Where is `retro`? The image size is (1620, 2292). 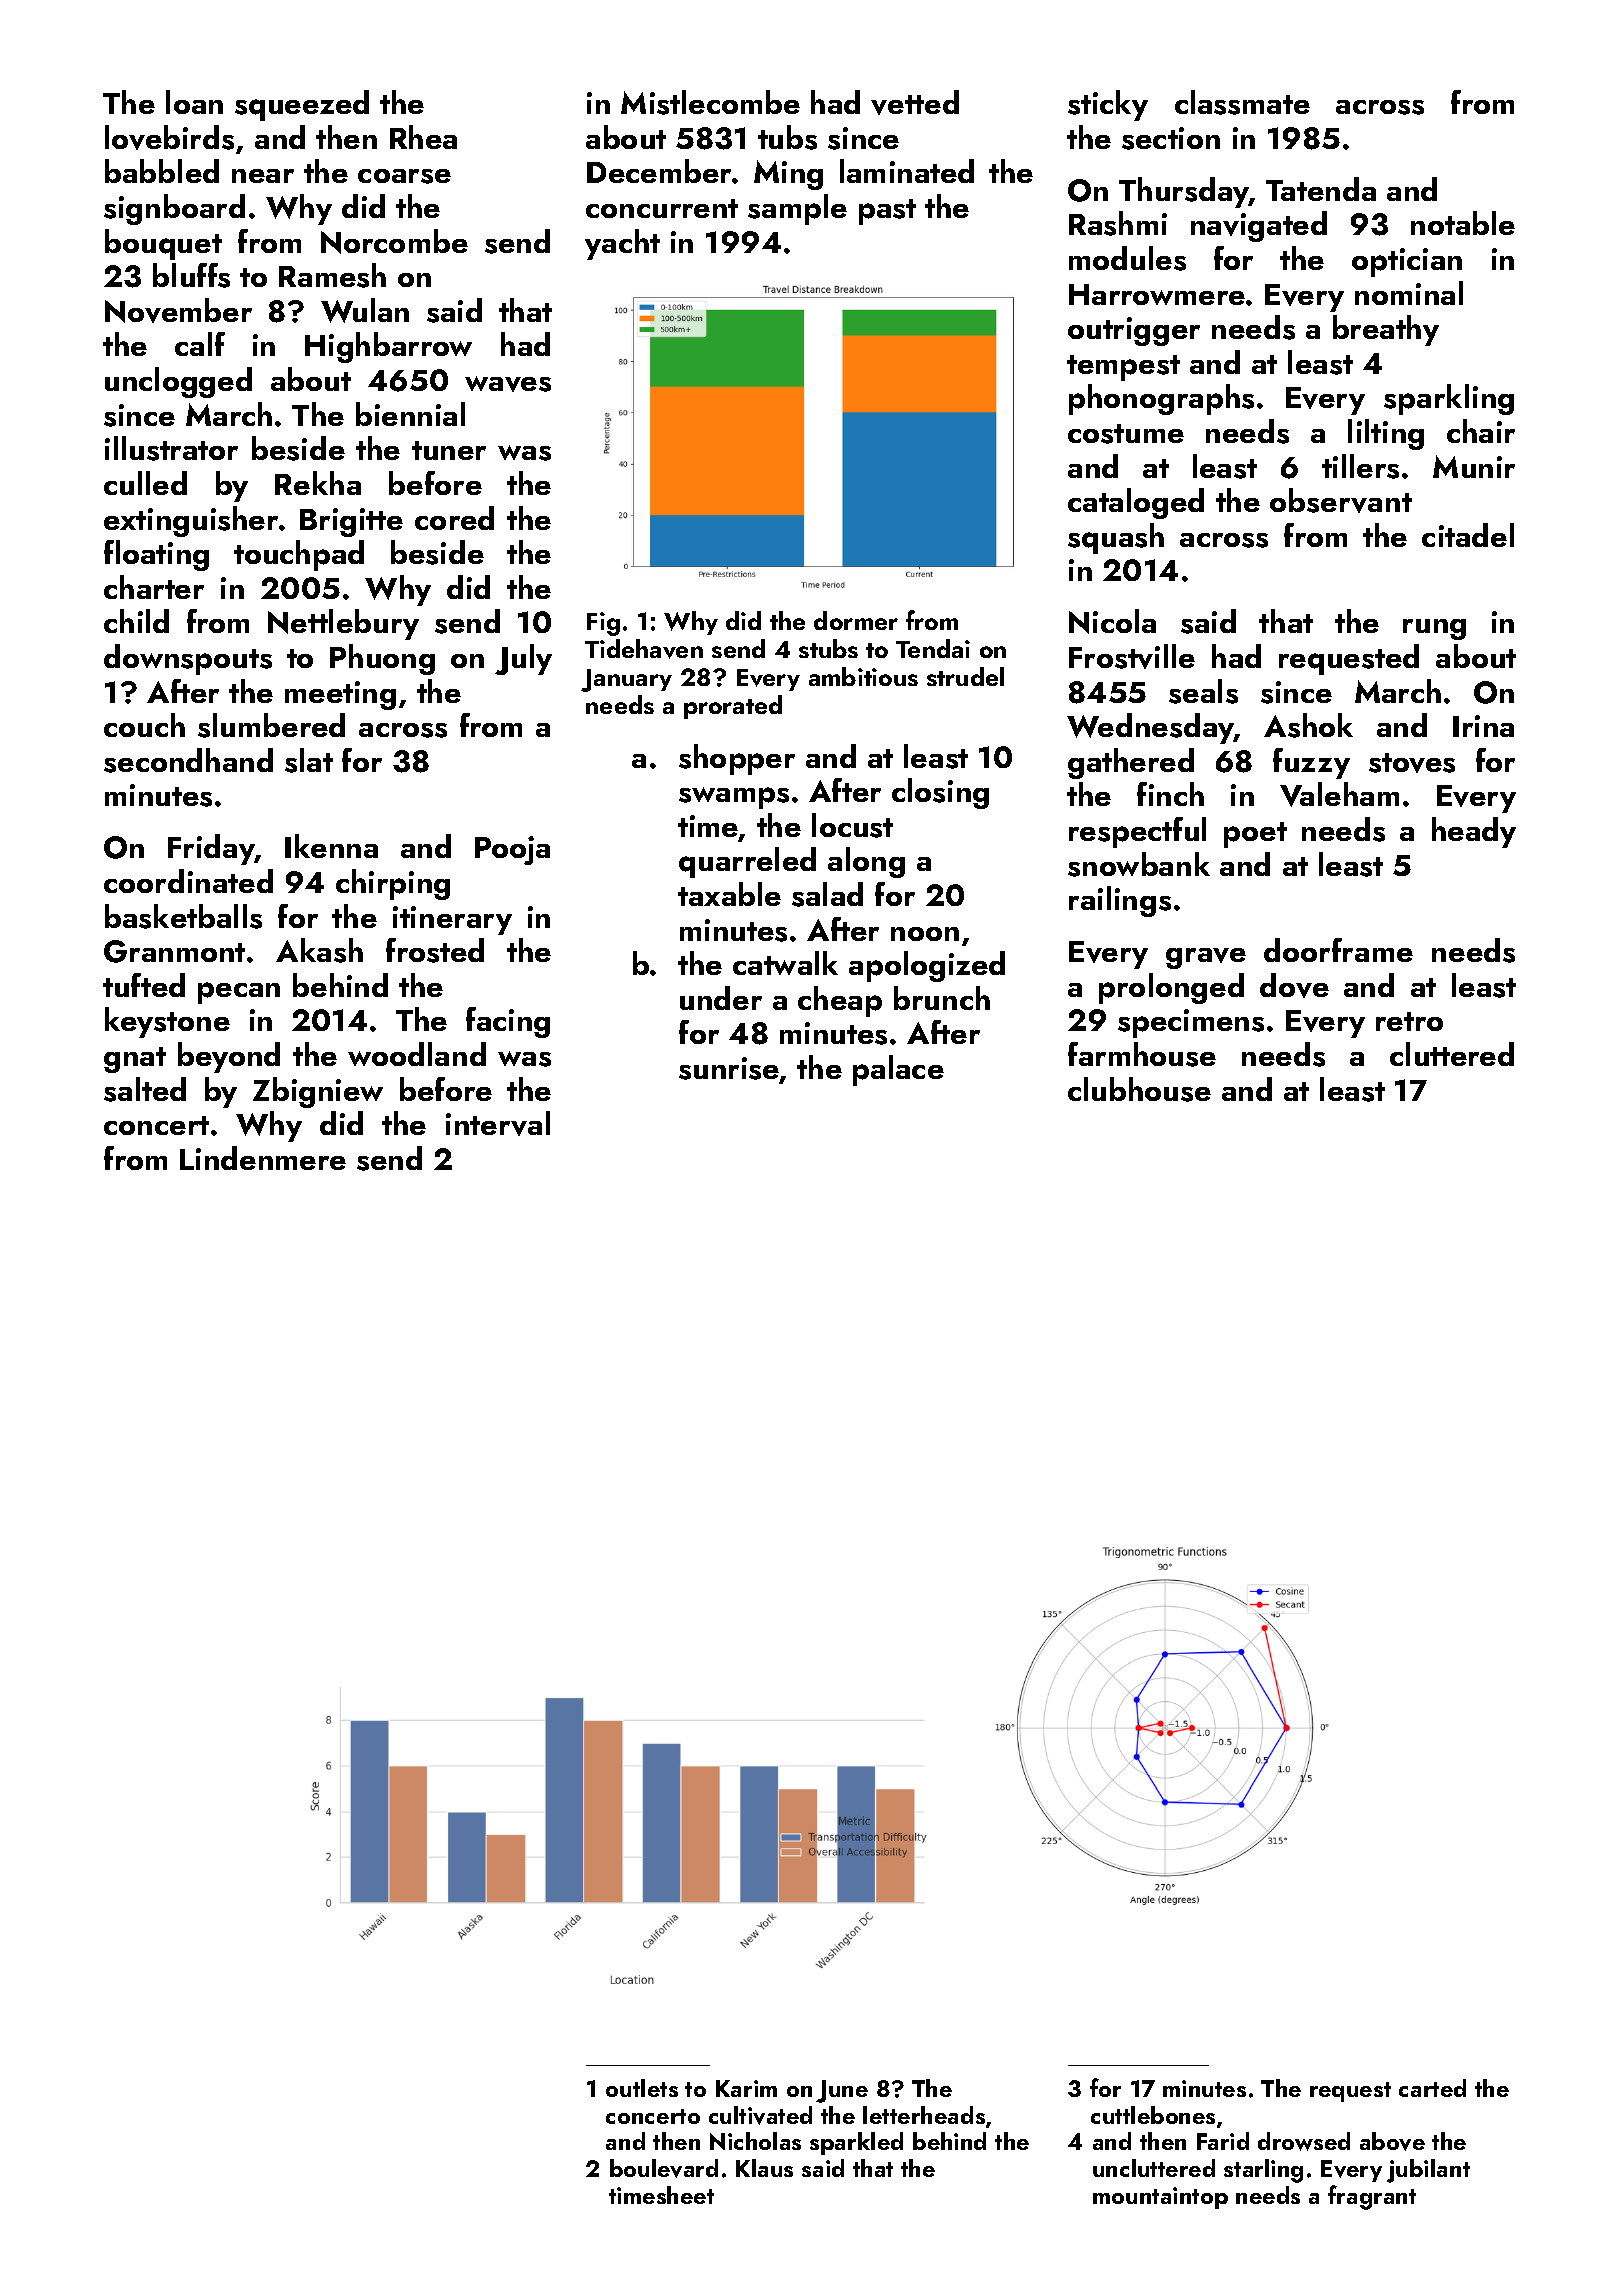 retro is located at coordinates (1409, 1021).
